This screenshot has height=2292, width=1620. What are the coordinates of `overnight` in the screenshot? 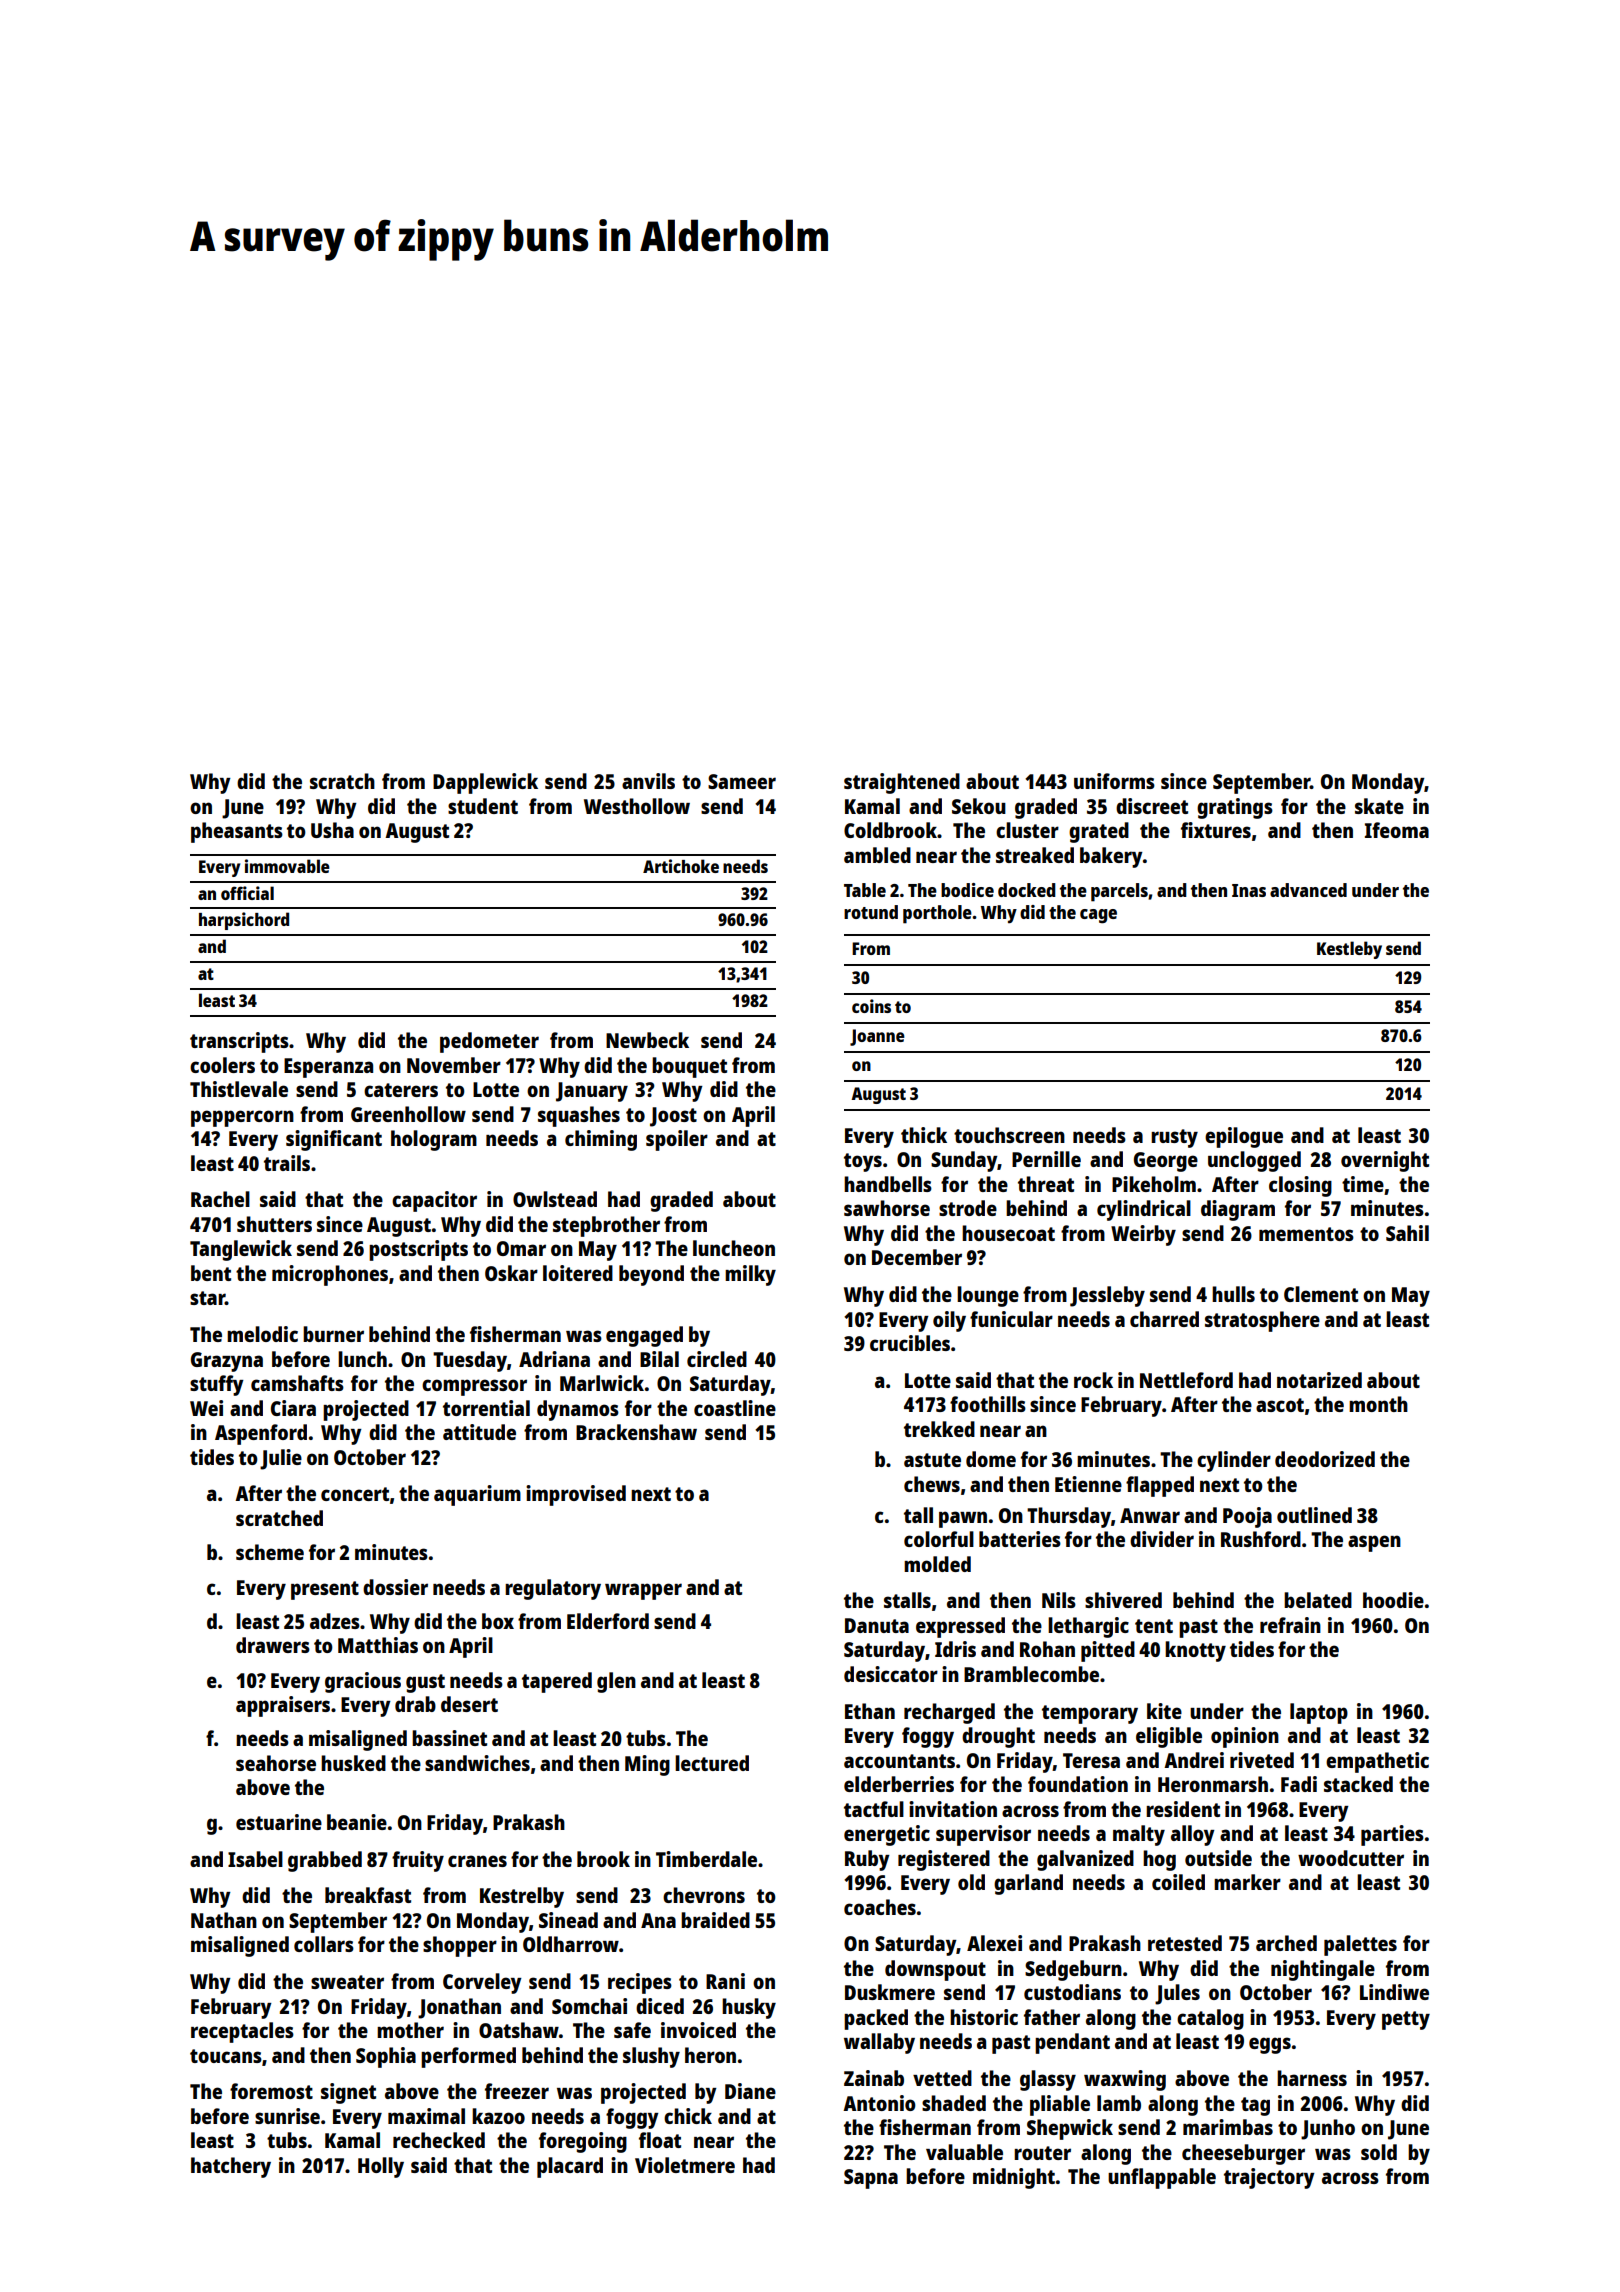 It's located at (1385, 1161).
